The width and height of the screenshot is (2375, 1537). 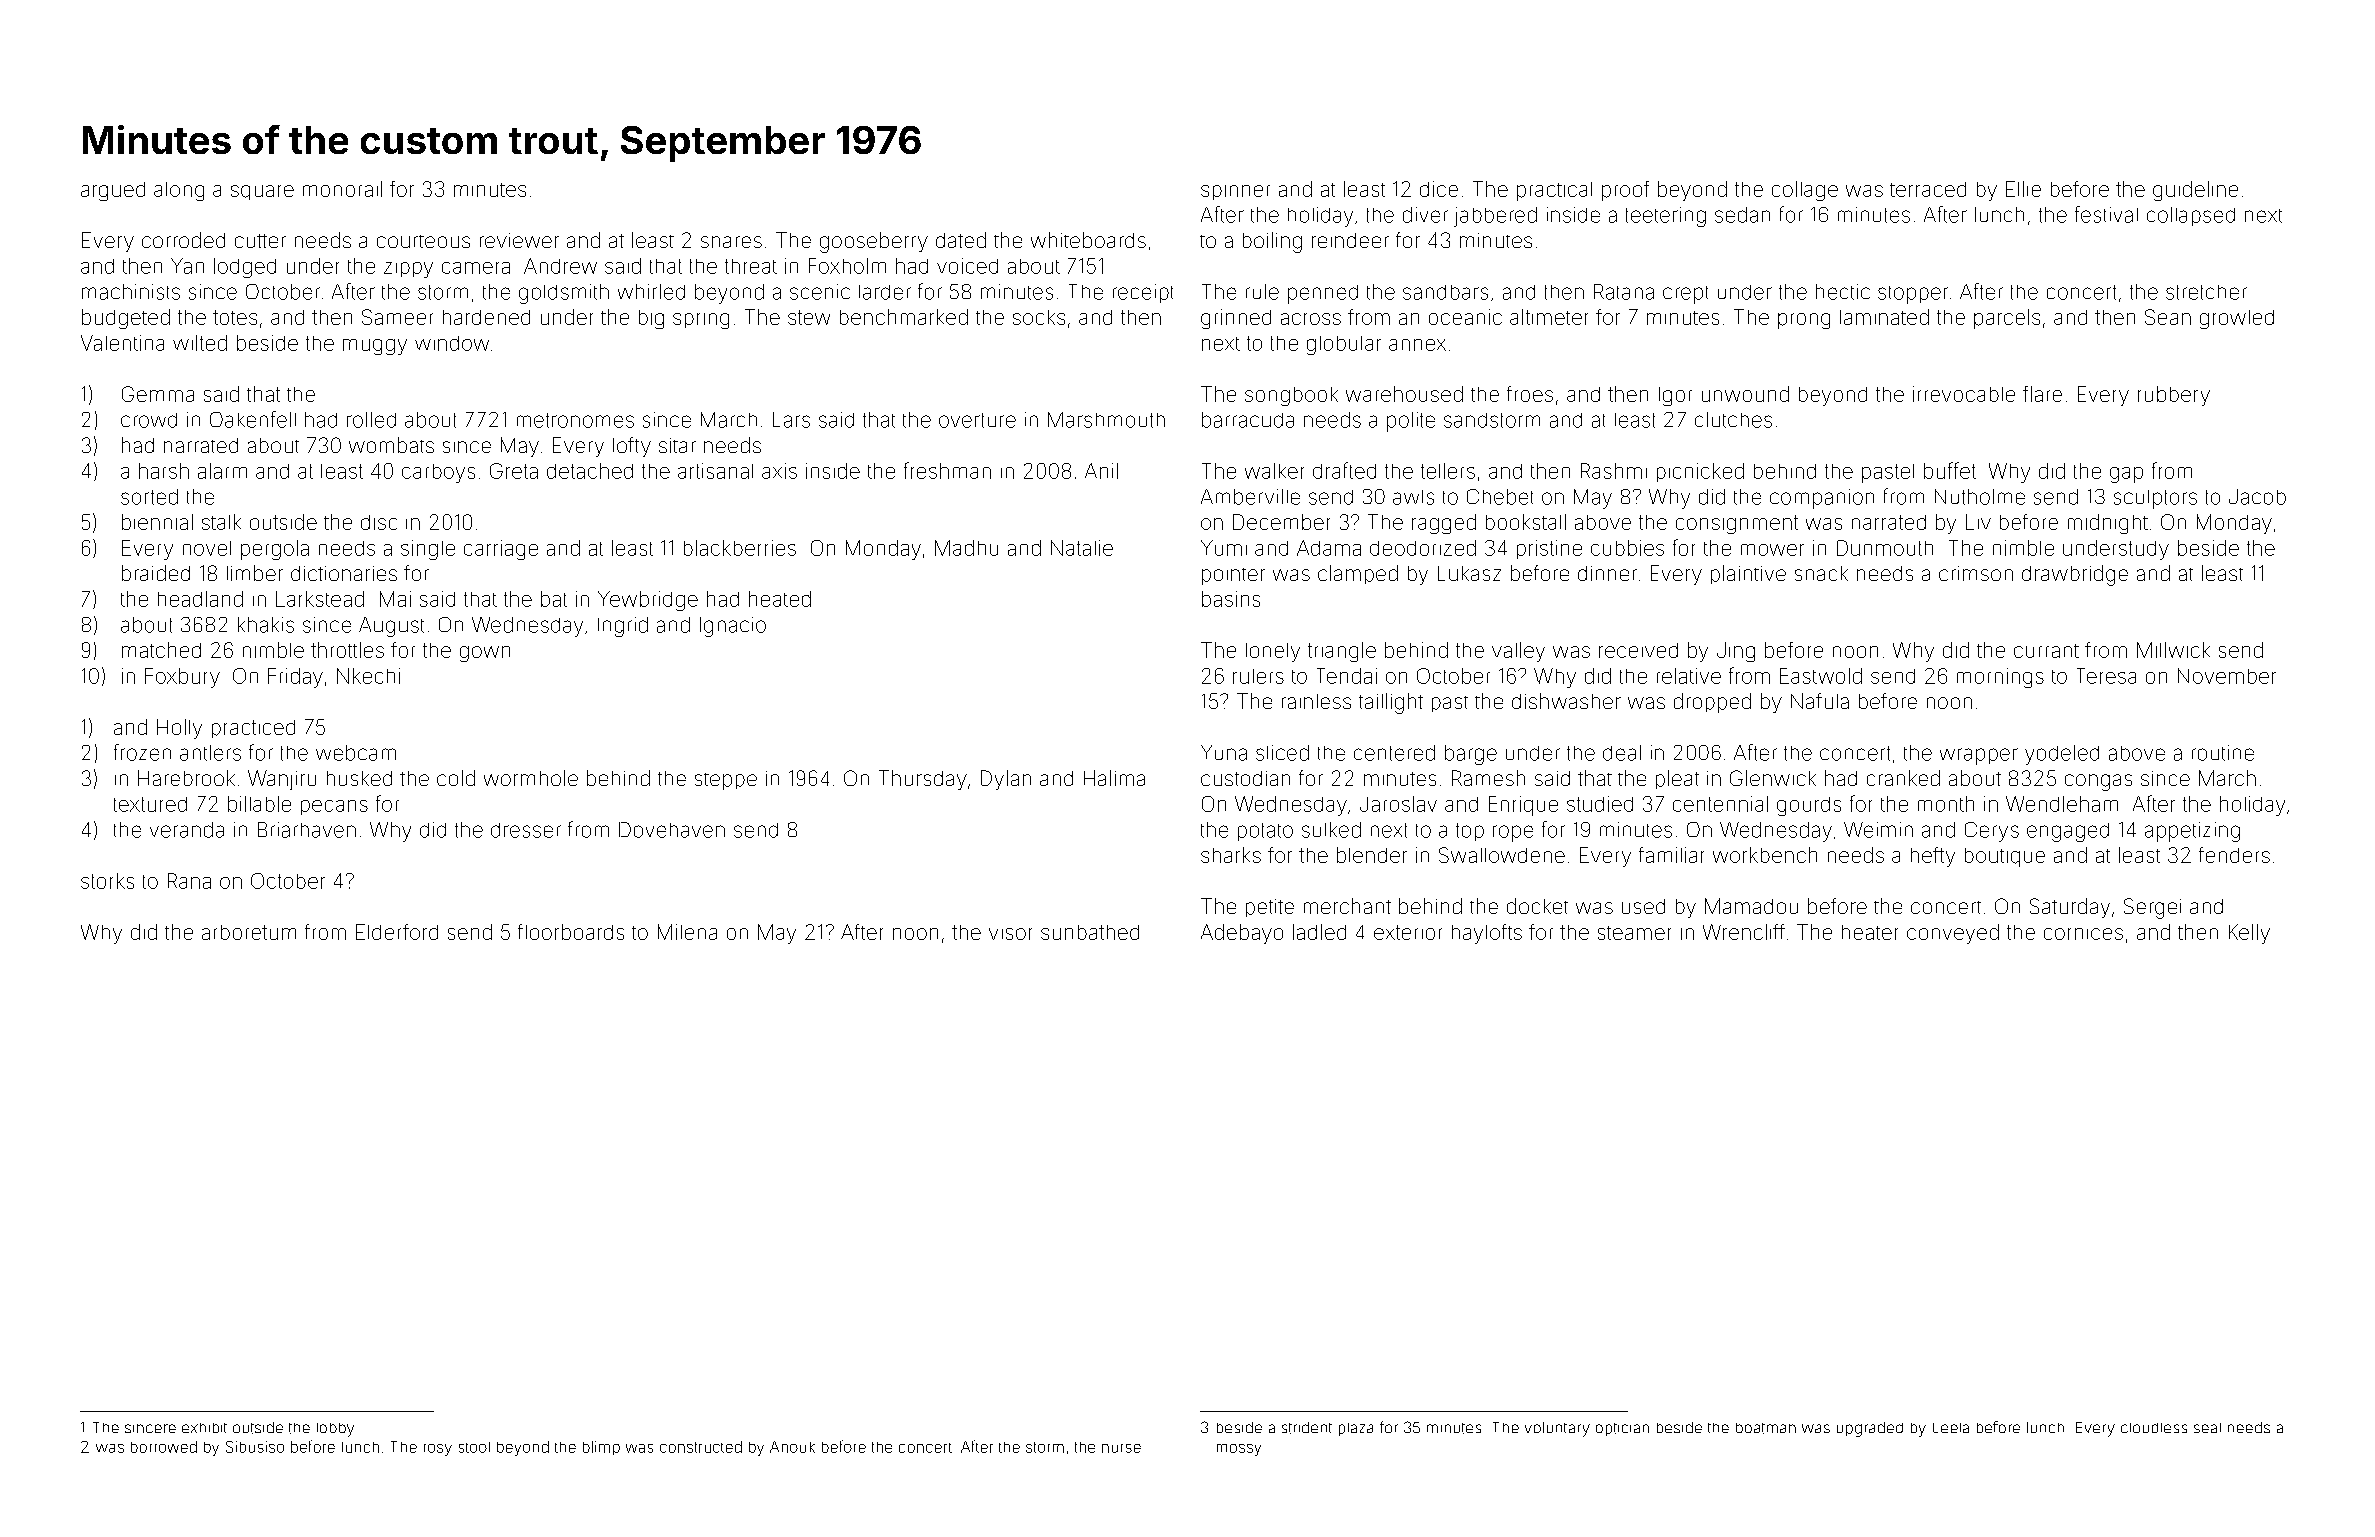 I want to click on Ellie, so click(x=2023, y=189).
